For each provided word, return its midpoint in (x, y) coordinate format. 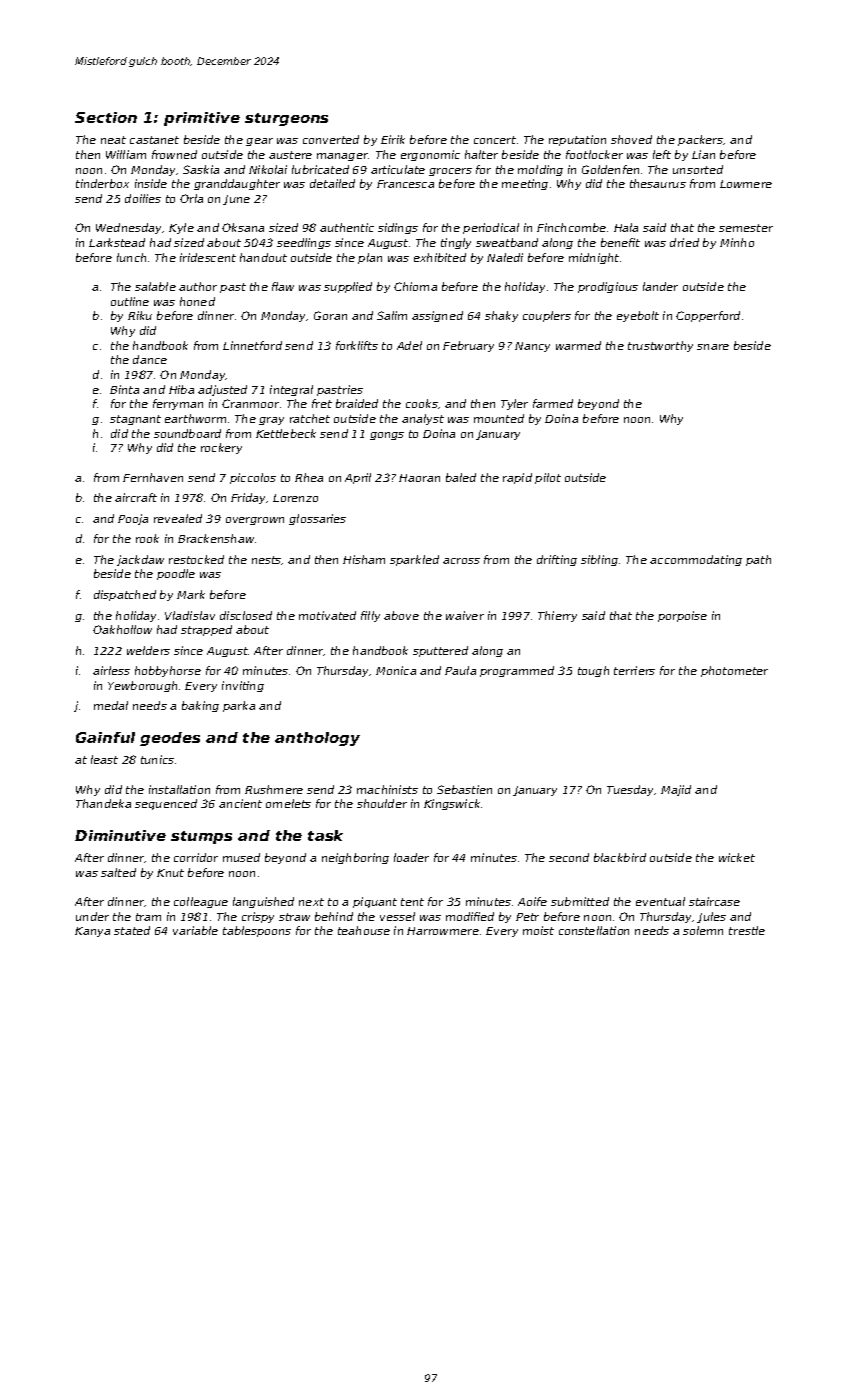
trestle (747, 930)
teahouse (364, 930)
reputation (577, 140)
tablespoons (257, 931)
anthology (317, 739)
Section (106, 117)
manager (343, 157)
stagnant (135, 420)
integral (291, 390)
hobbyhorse (168, 671)
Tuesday (631, 790)
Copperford (708, 316)
